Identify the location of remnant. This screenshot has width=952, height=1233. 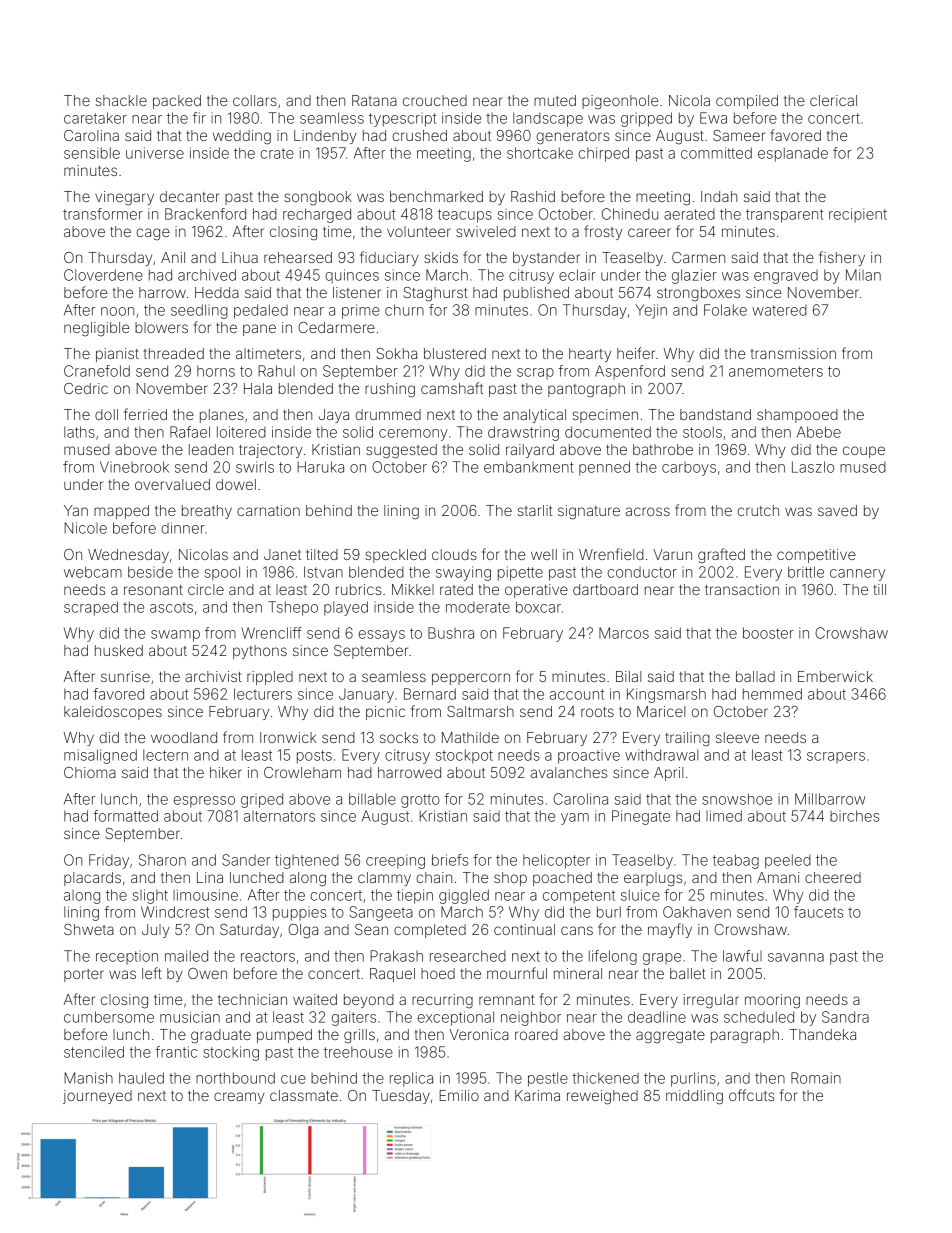
(507, 1000).
